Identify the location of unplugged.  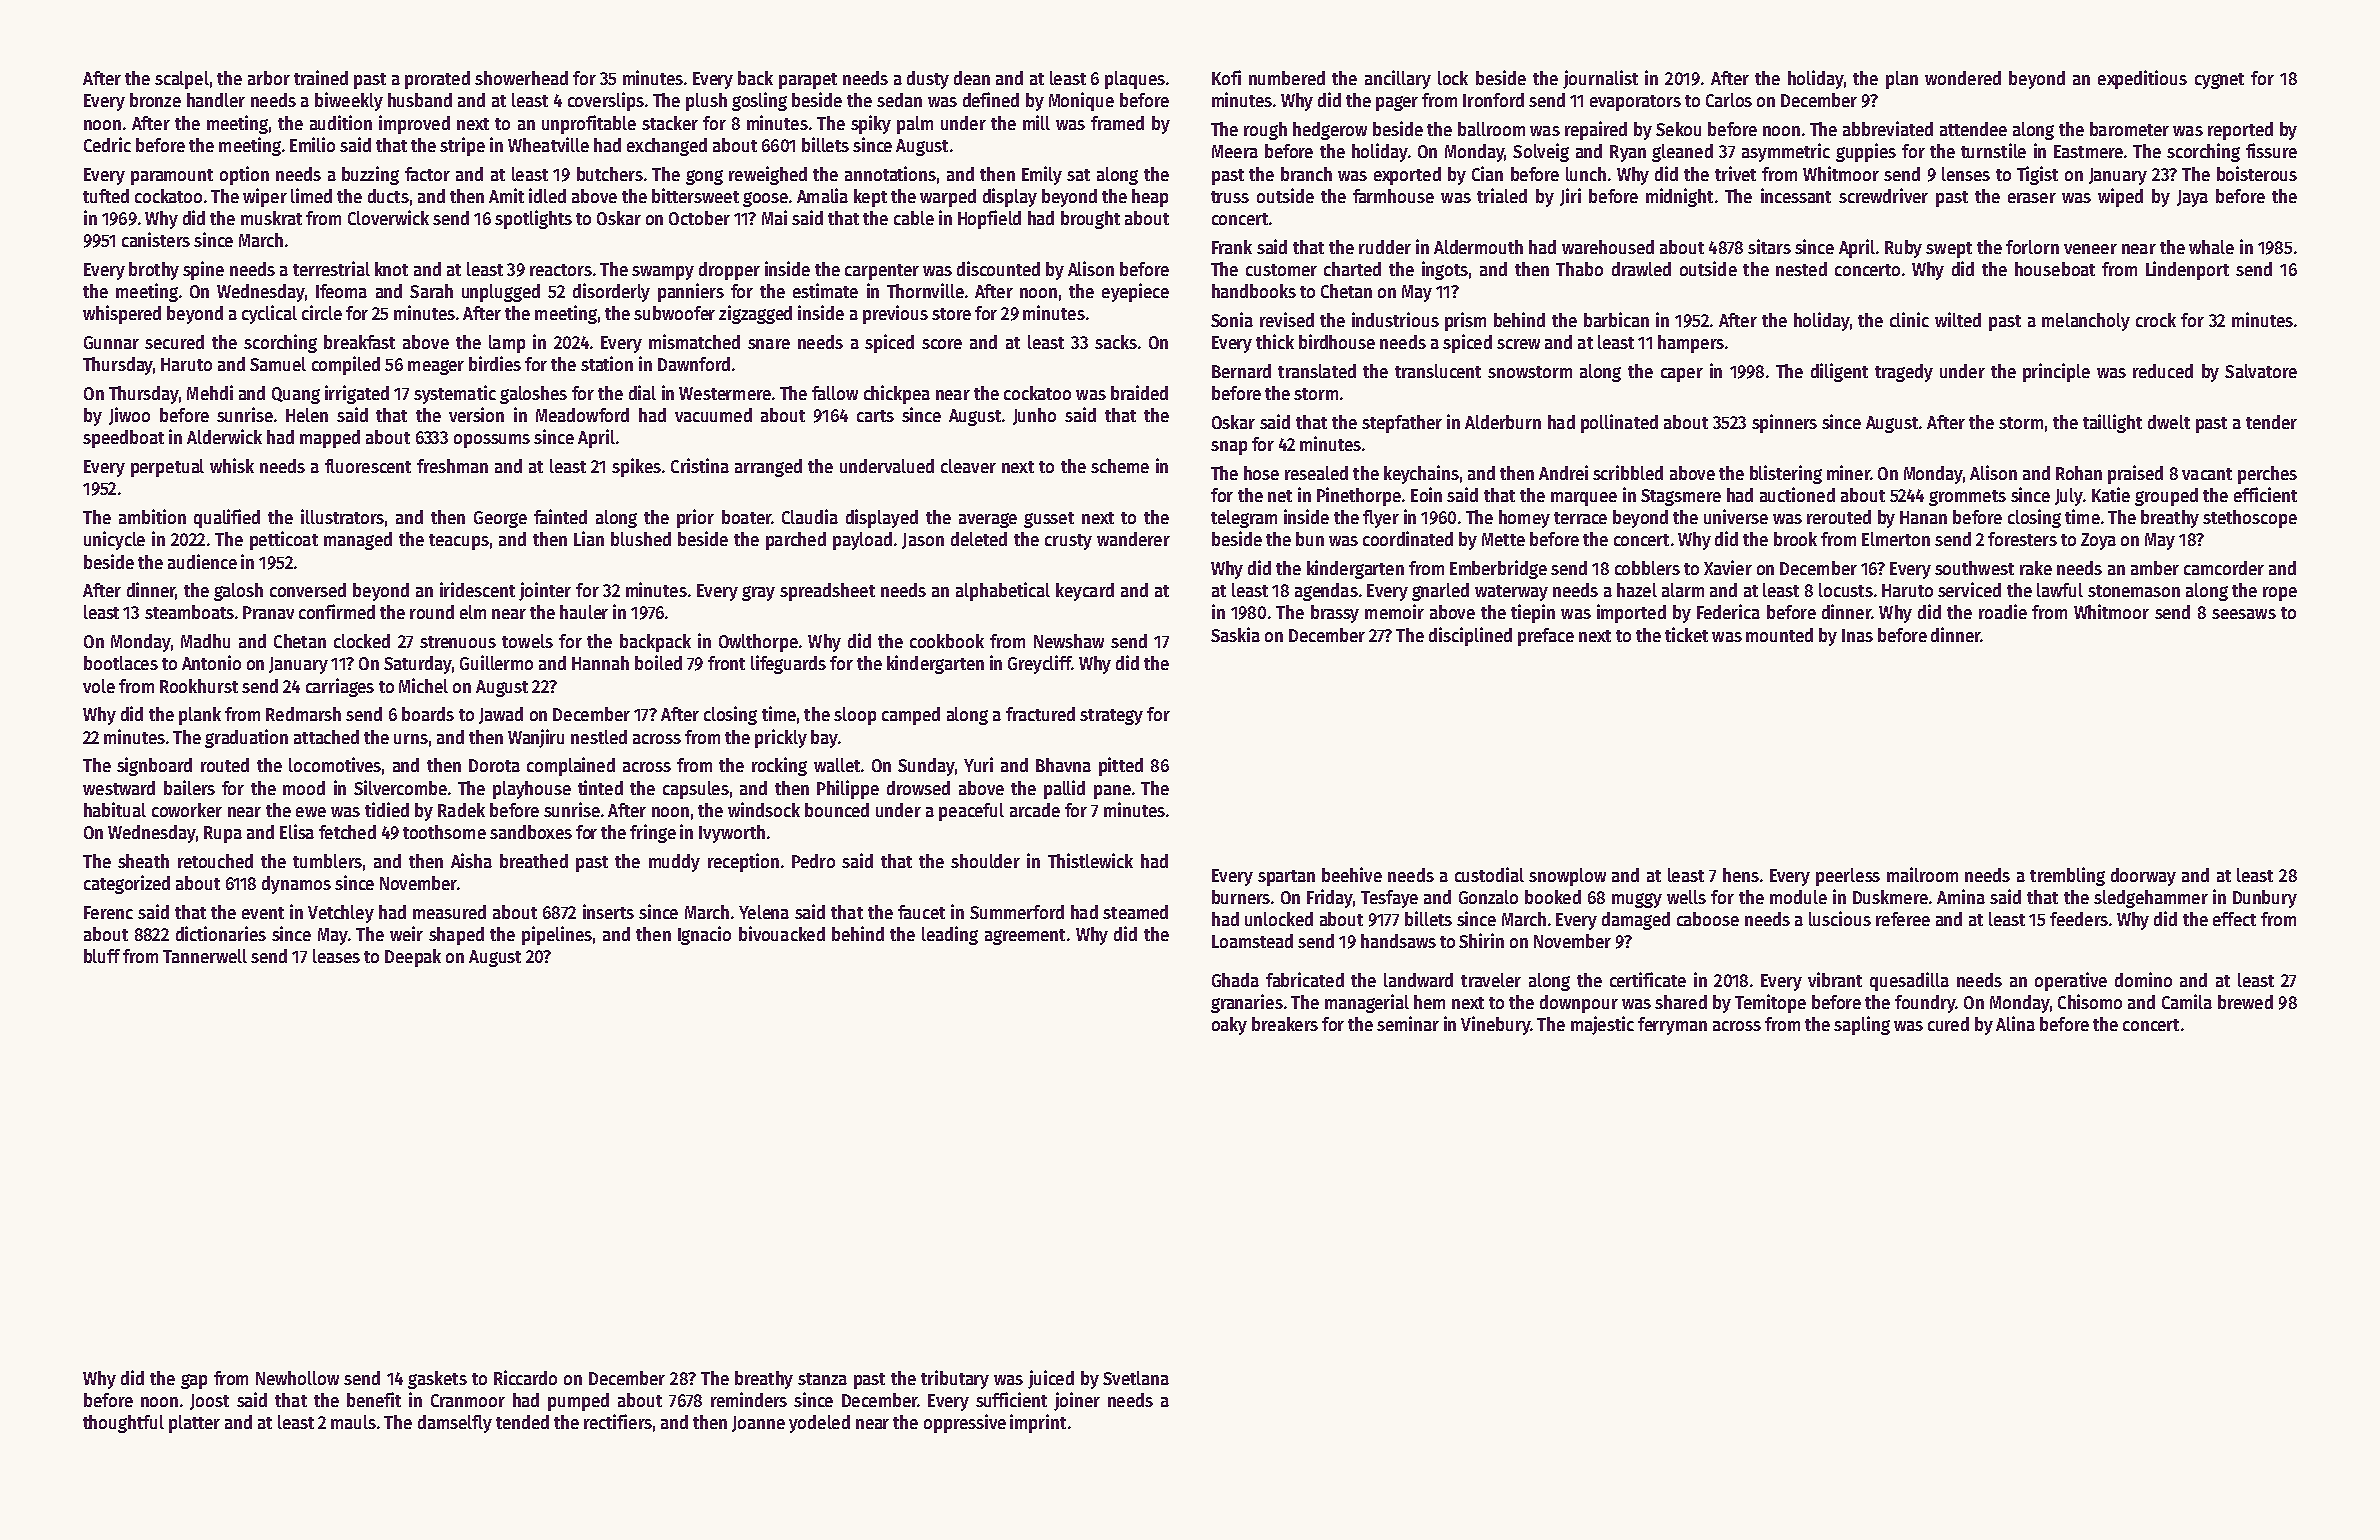
(501, 293).
